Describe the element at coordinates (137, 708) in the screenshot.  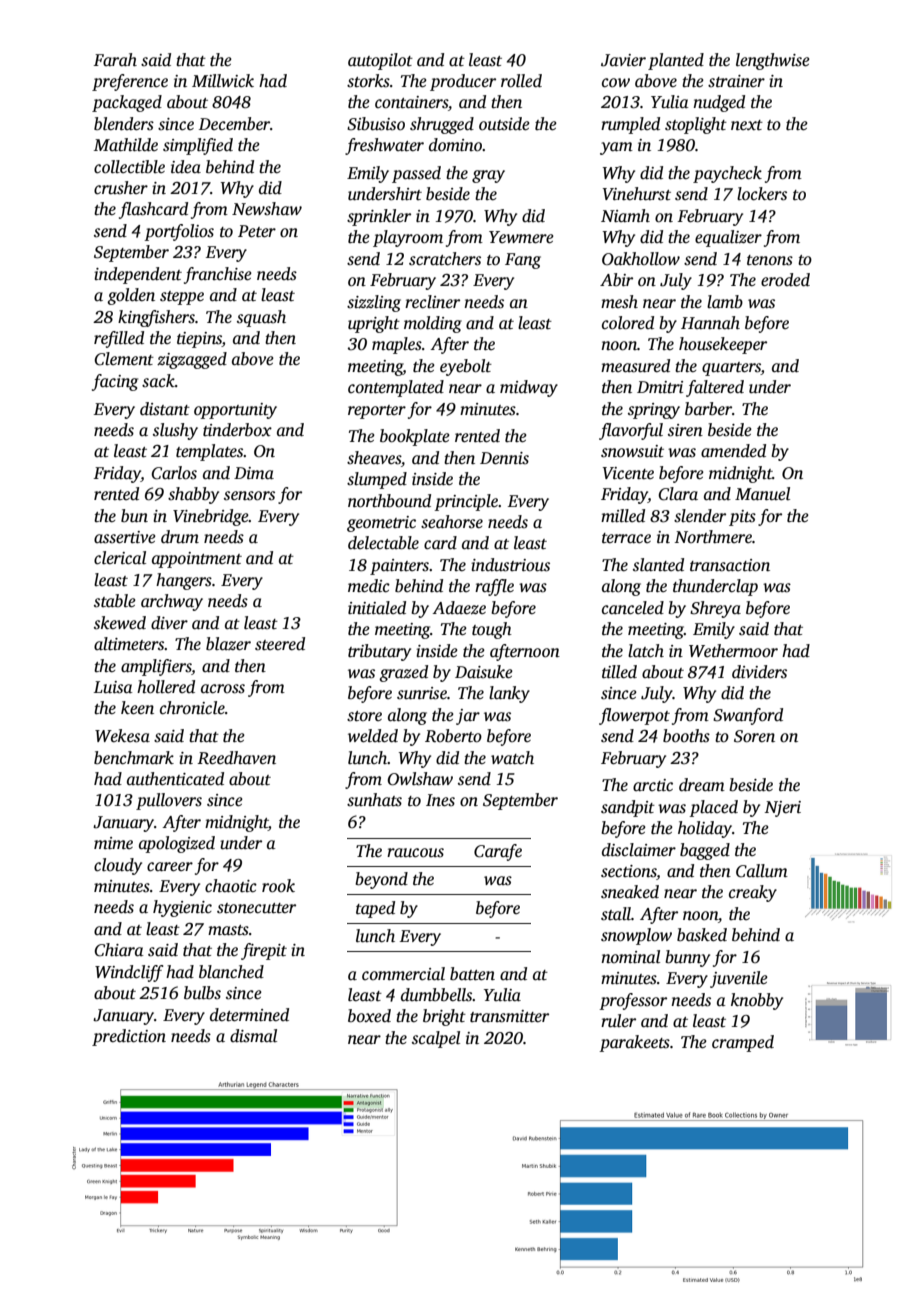
I see `keen` at that location.
